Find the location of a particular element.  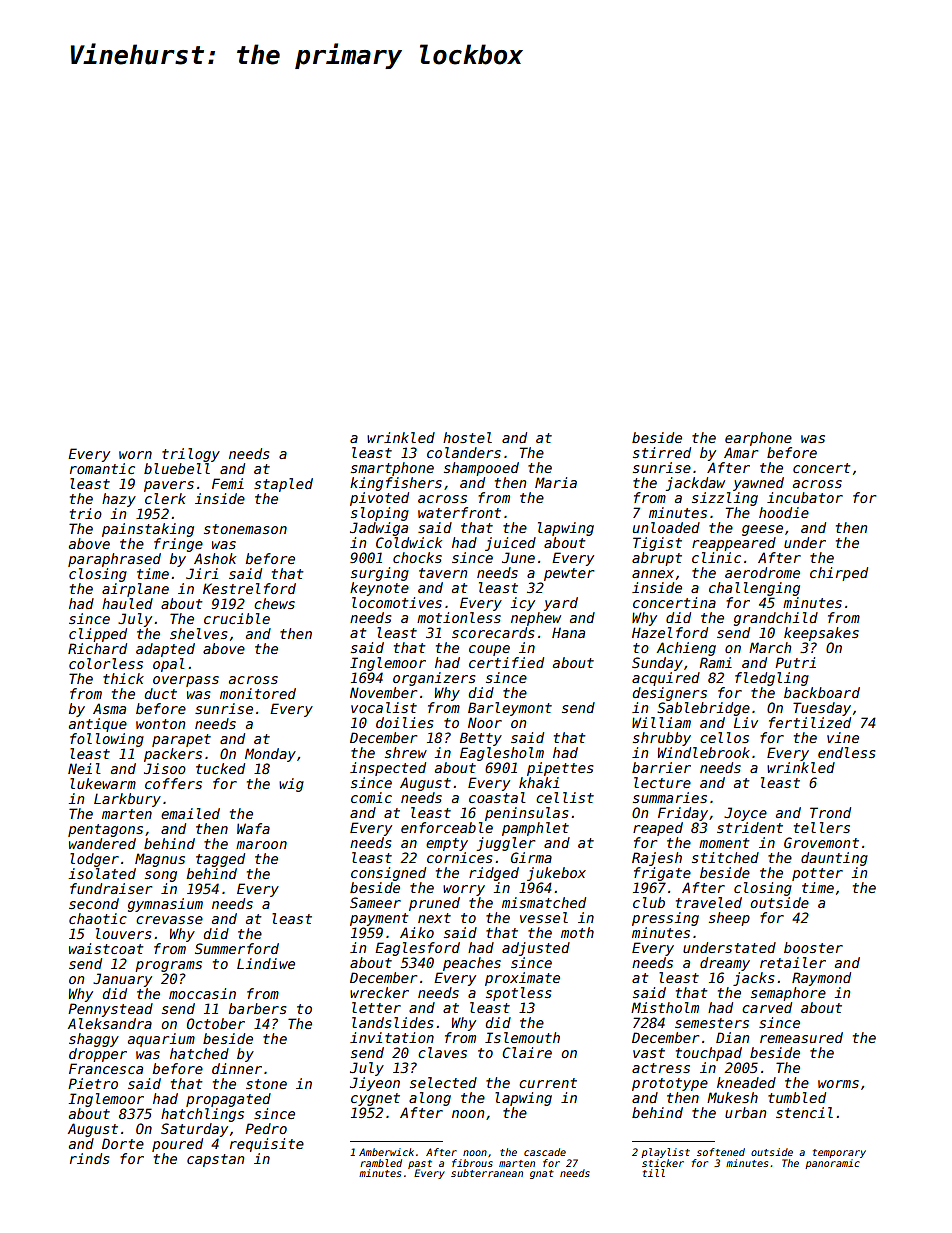

till is located at coordinates (654, 1173).
